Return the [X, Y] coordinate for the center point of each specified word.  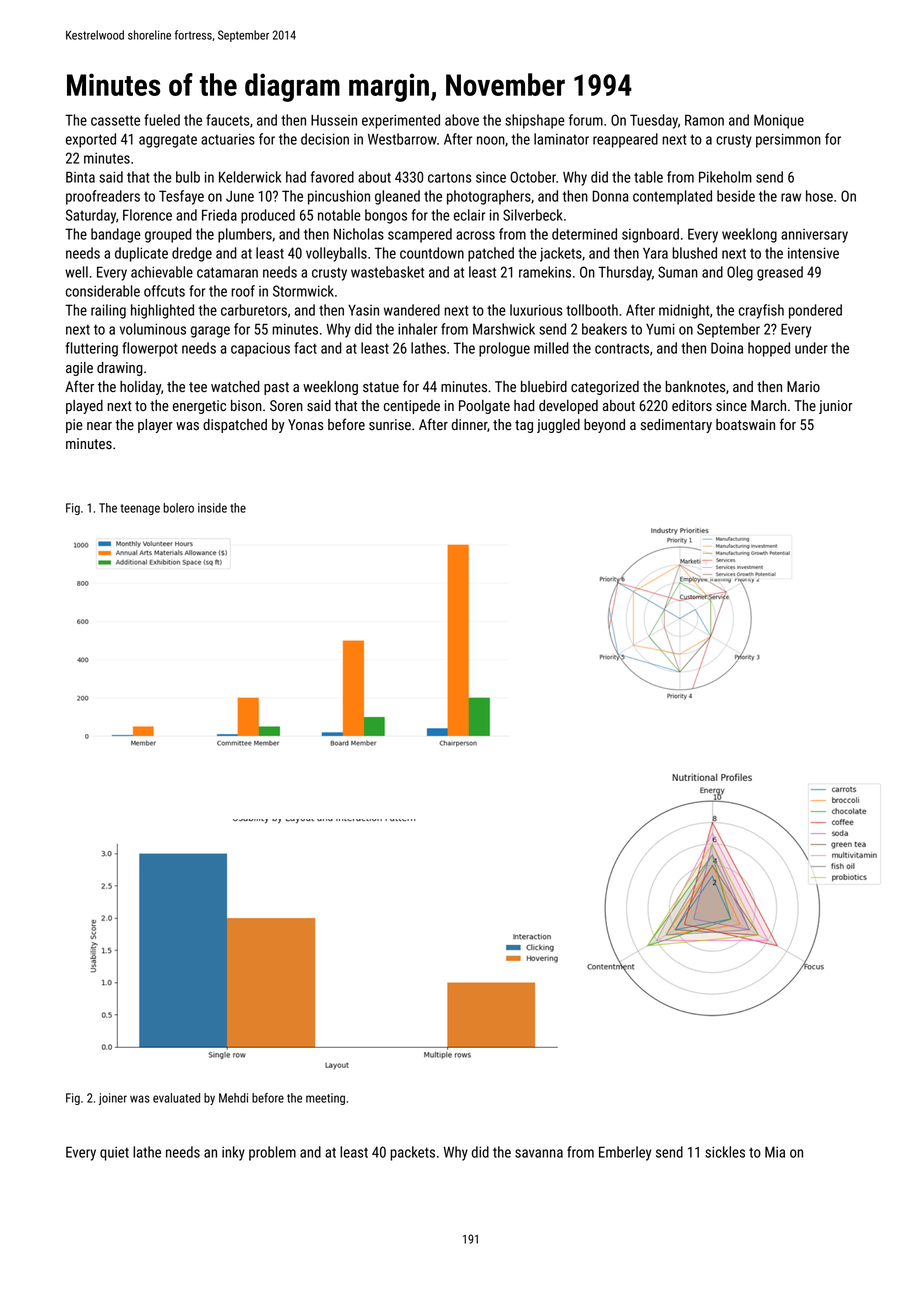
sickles [725, 1152]
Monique [779, 121]
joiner [113, 1099]
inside [212, 508]
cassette [115, 120]
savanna [539, 1153]
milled [551, 348]
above [462, 120]
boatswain [745, 424]
